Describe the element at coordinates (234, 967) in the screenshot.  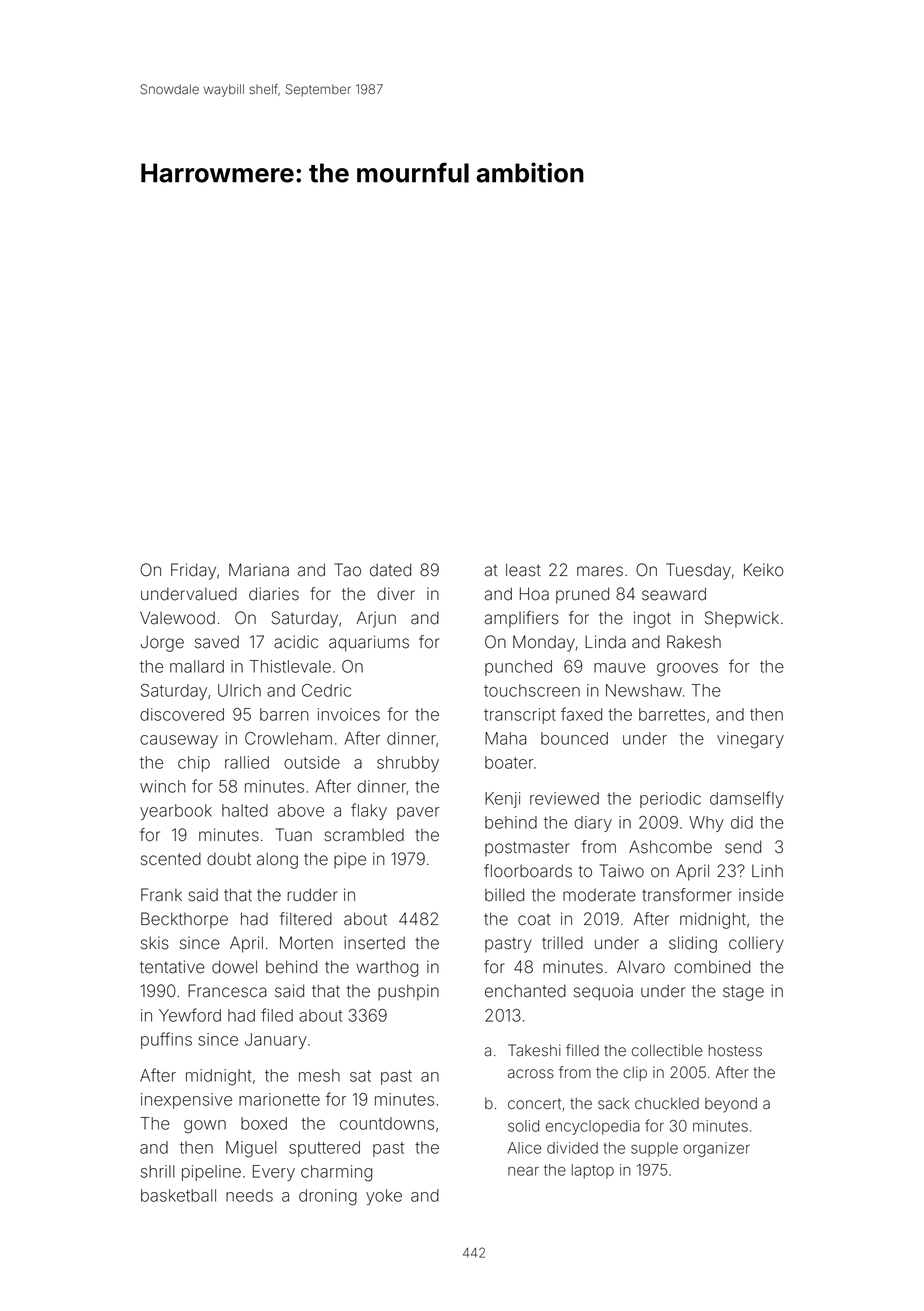
I see `dowel` at that location.
